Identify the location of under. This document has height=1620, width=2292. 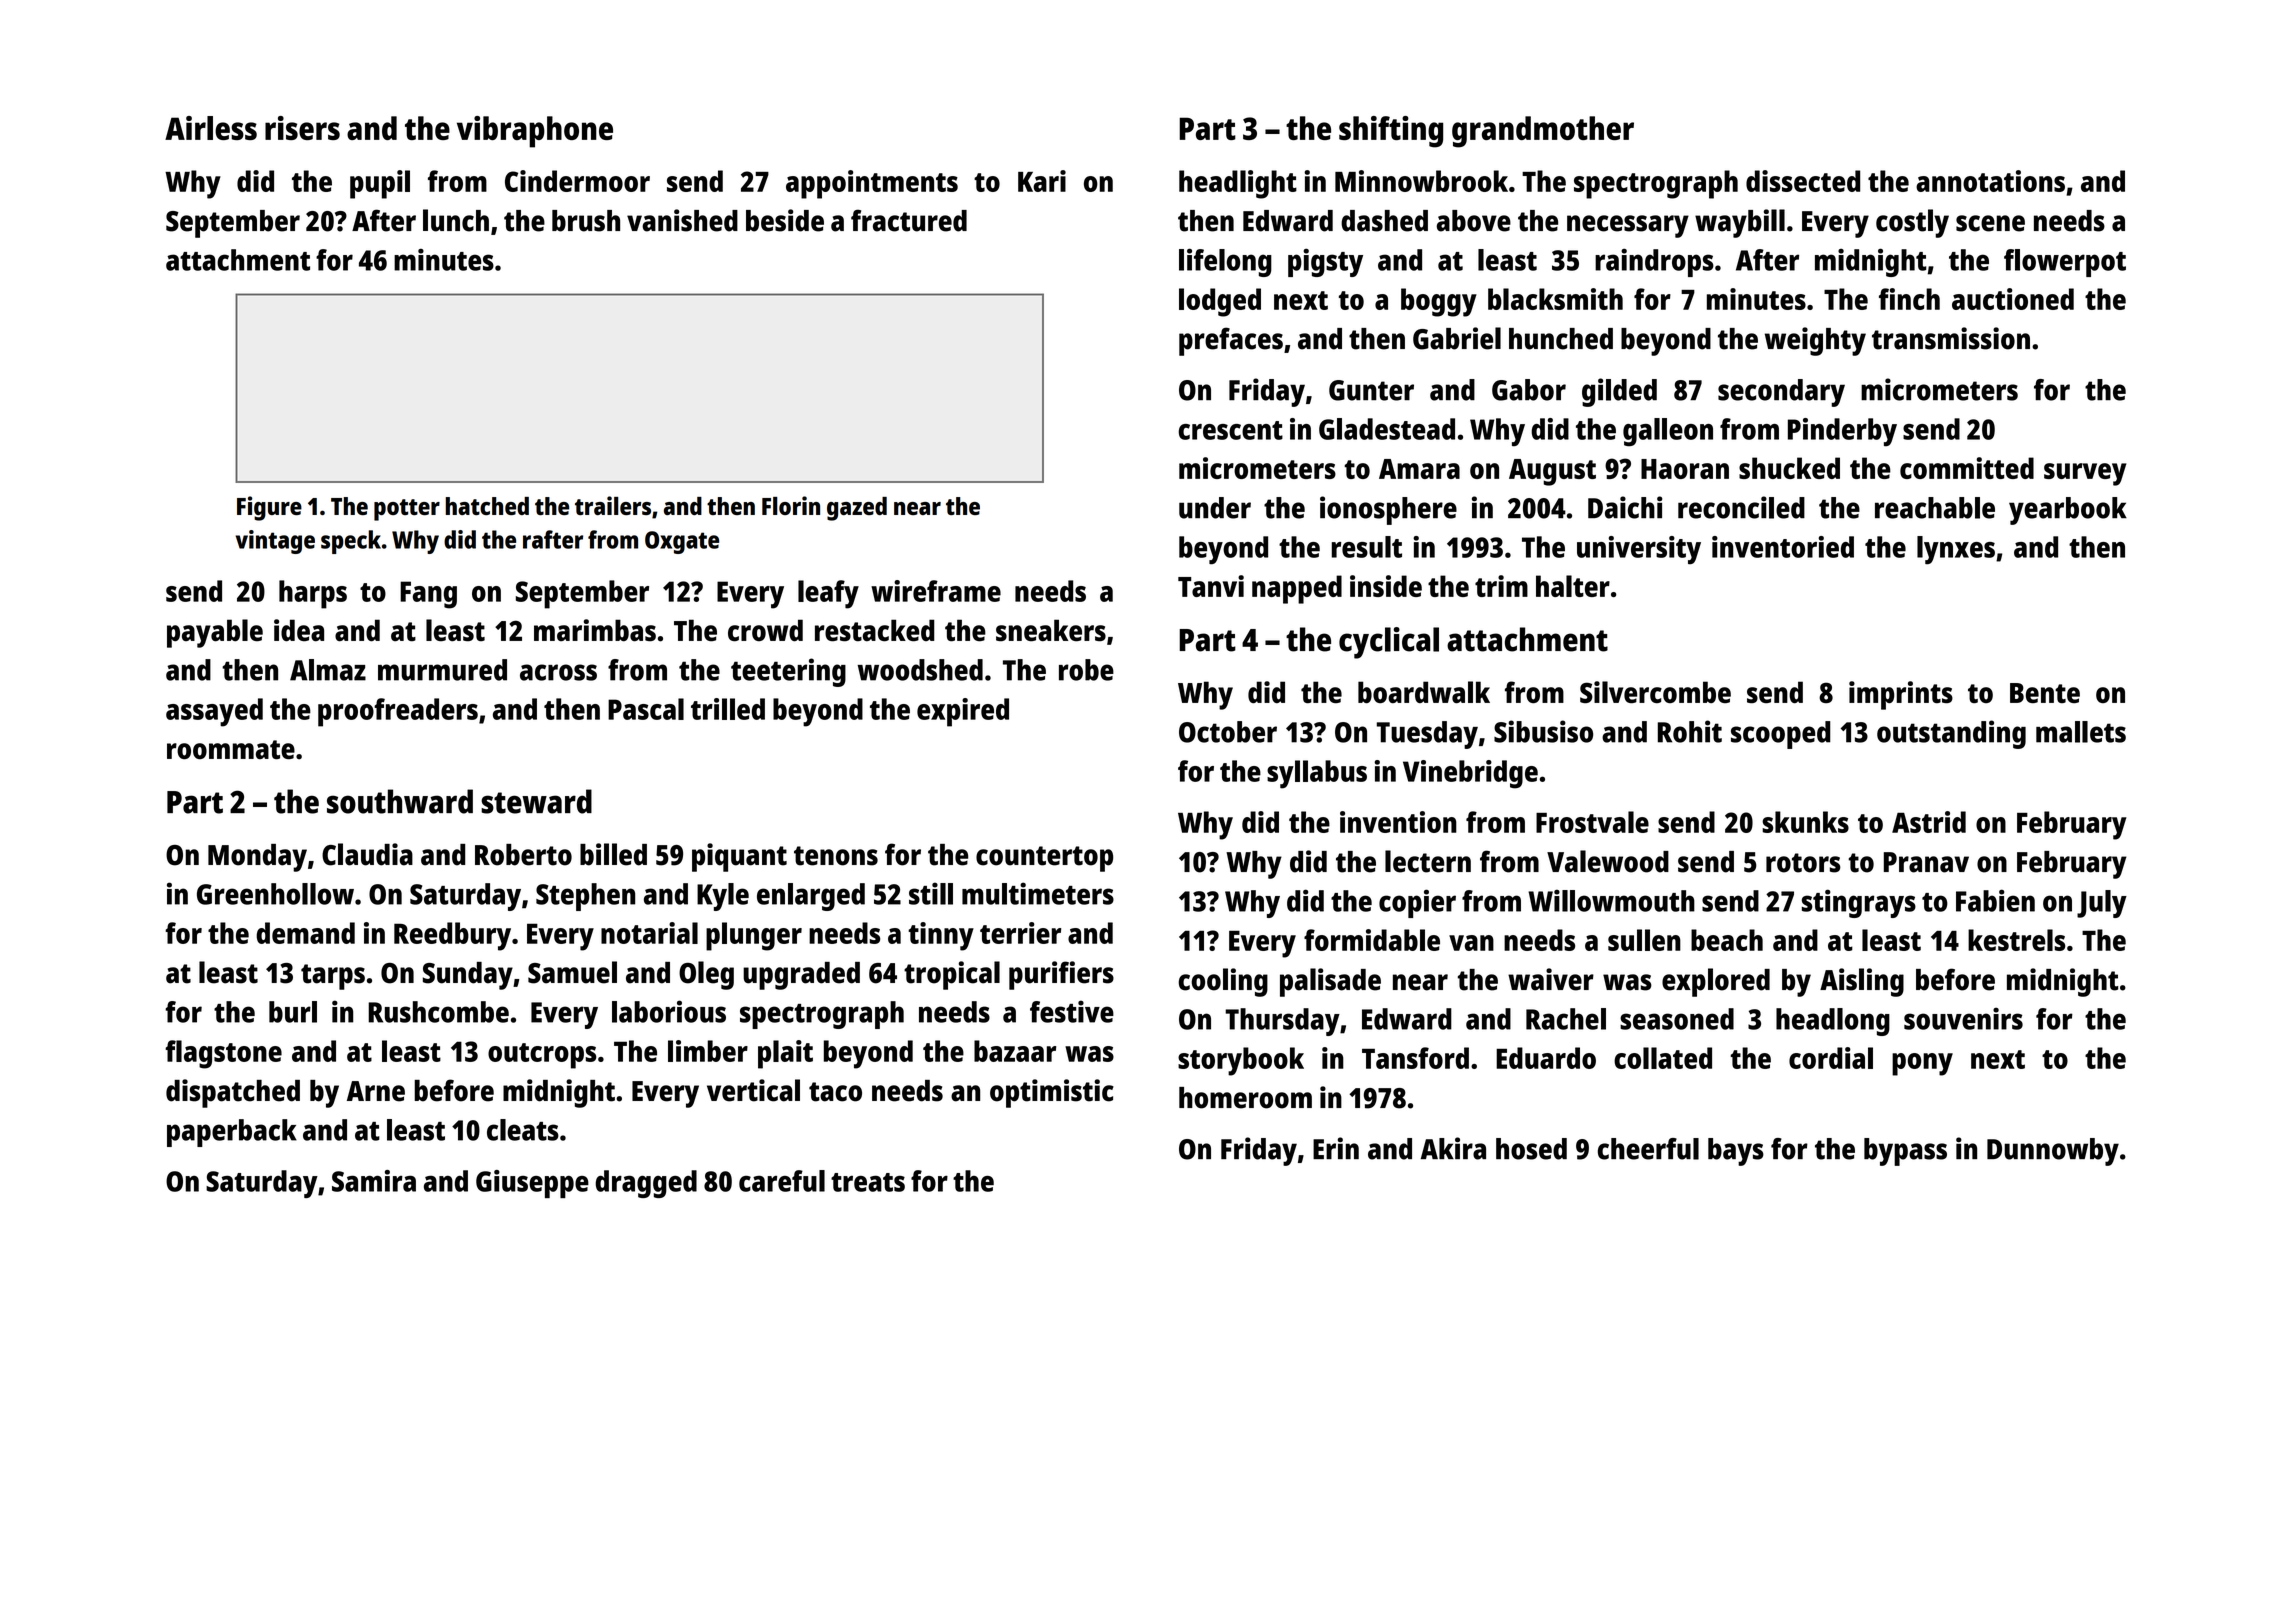
(1215, 508).
